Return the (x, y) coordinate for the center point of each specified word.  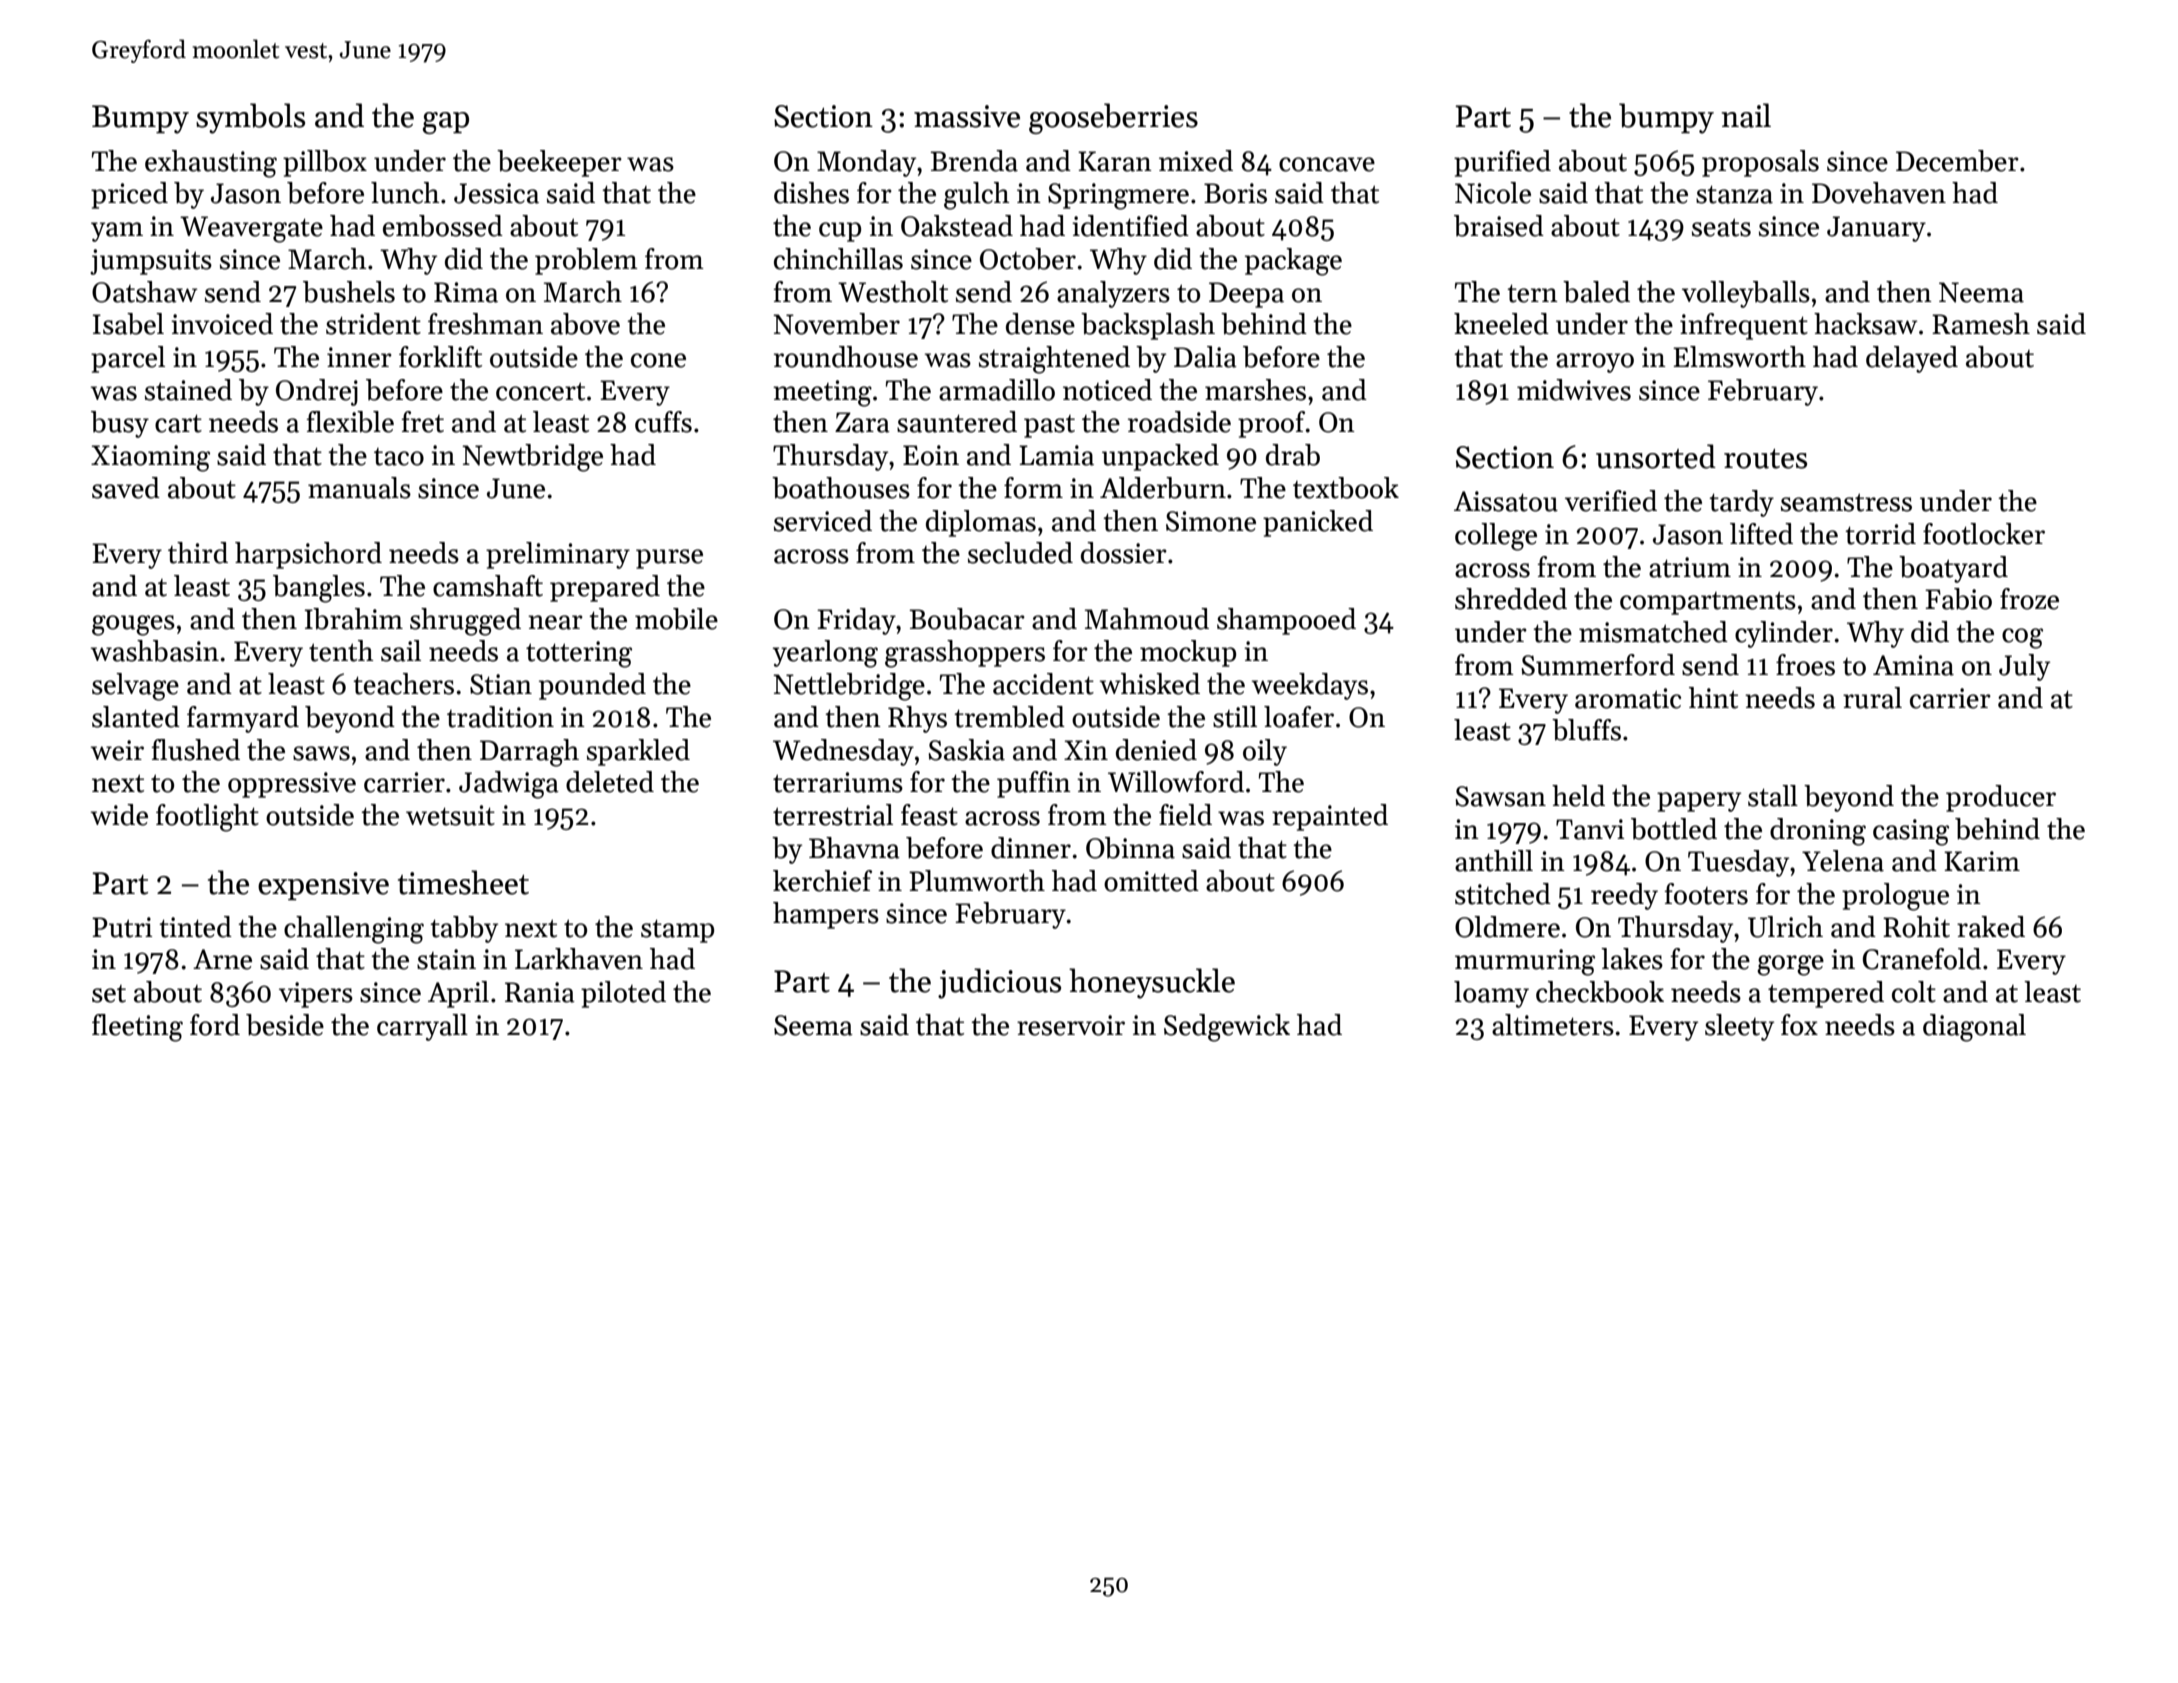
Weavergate (251, 229)
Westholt (893, 292)
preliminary (558, 555)
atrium (1690, 567)
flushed (195, 750)
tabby (464, 929)
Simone (1211, 521)
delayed (1912, 359)
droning (1818, 832)
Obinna (1130, 848)
